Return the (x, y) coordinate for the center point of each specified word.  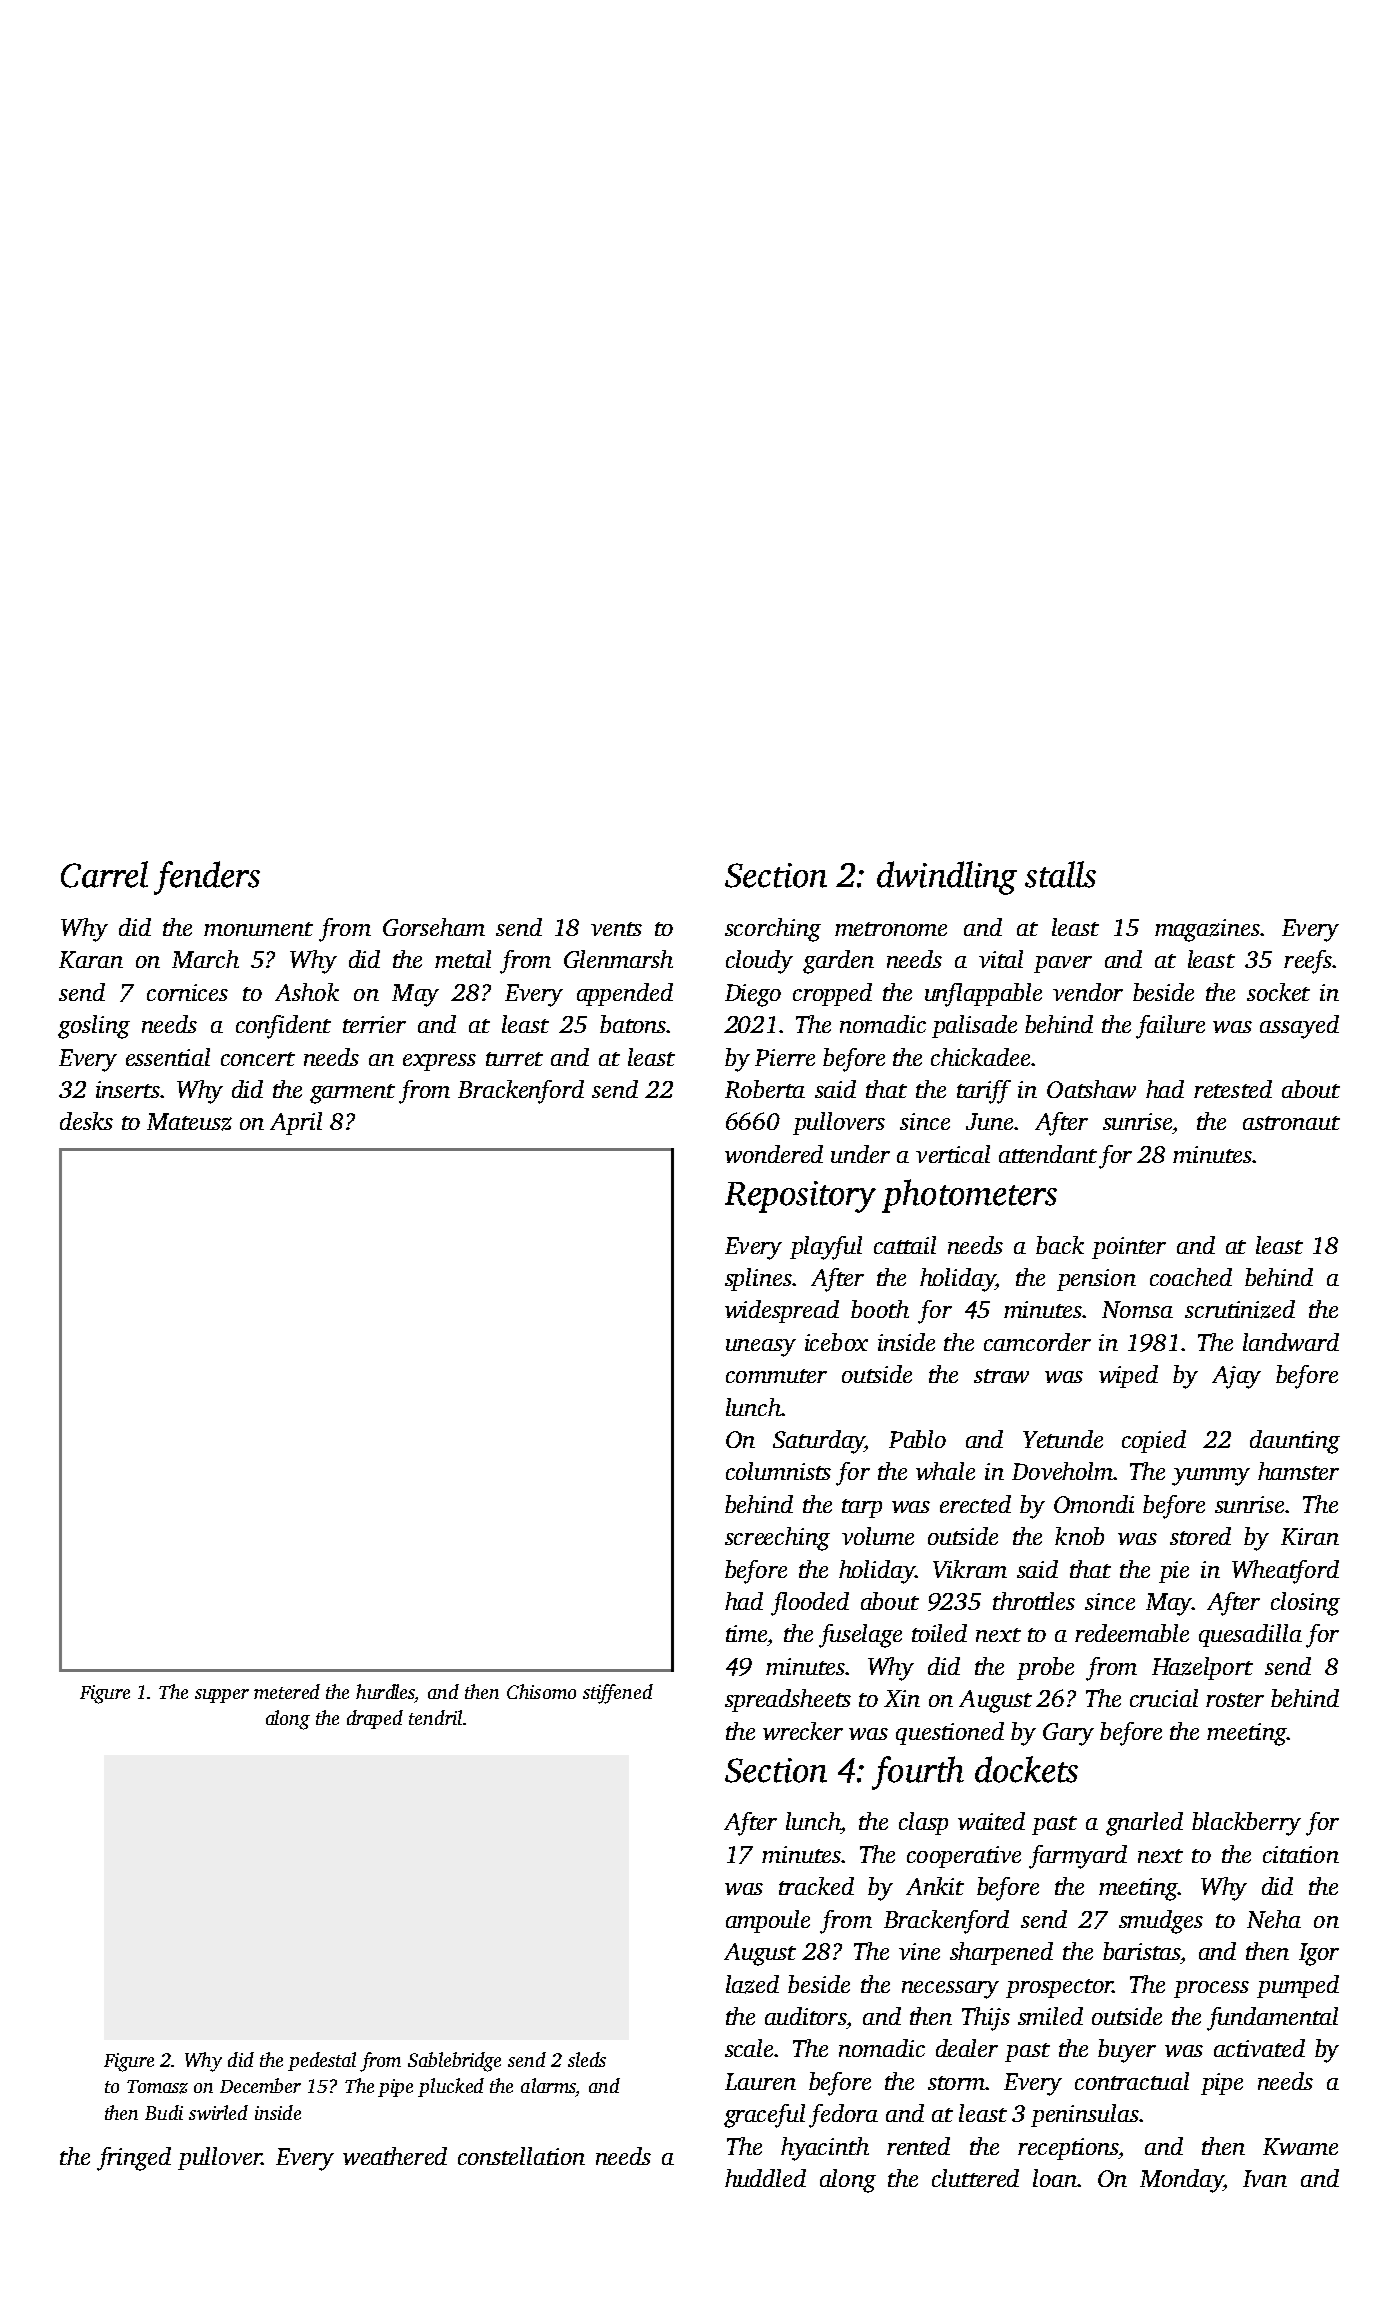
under (860, 1154)
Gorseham (434, 927)
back (1060, 1245)
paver (1063, 964)
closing (1305, 1604)
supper (222, 1696)
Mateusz (189, 1122)
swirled (218, 2112)
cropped (832, 994)
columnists (778, 1471)
